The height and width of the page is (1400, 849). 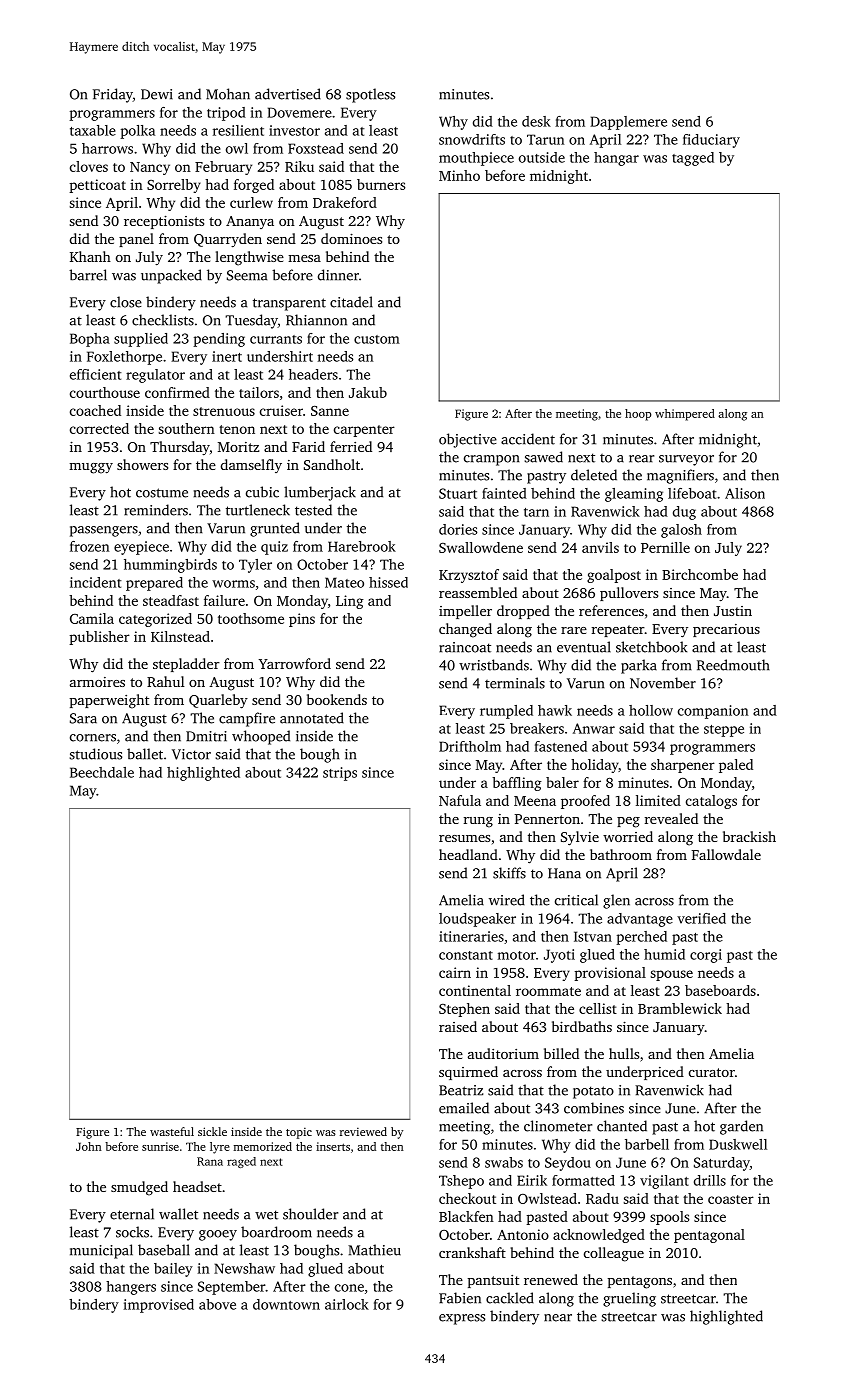 I want to click on southern, so click(x=186, y=428).
